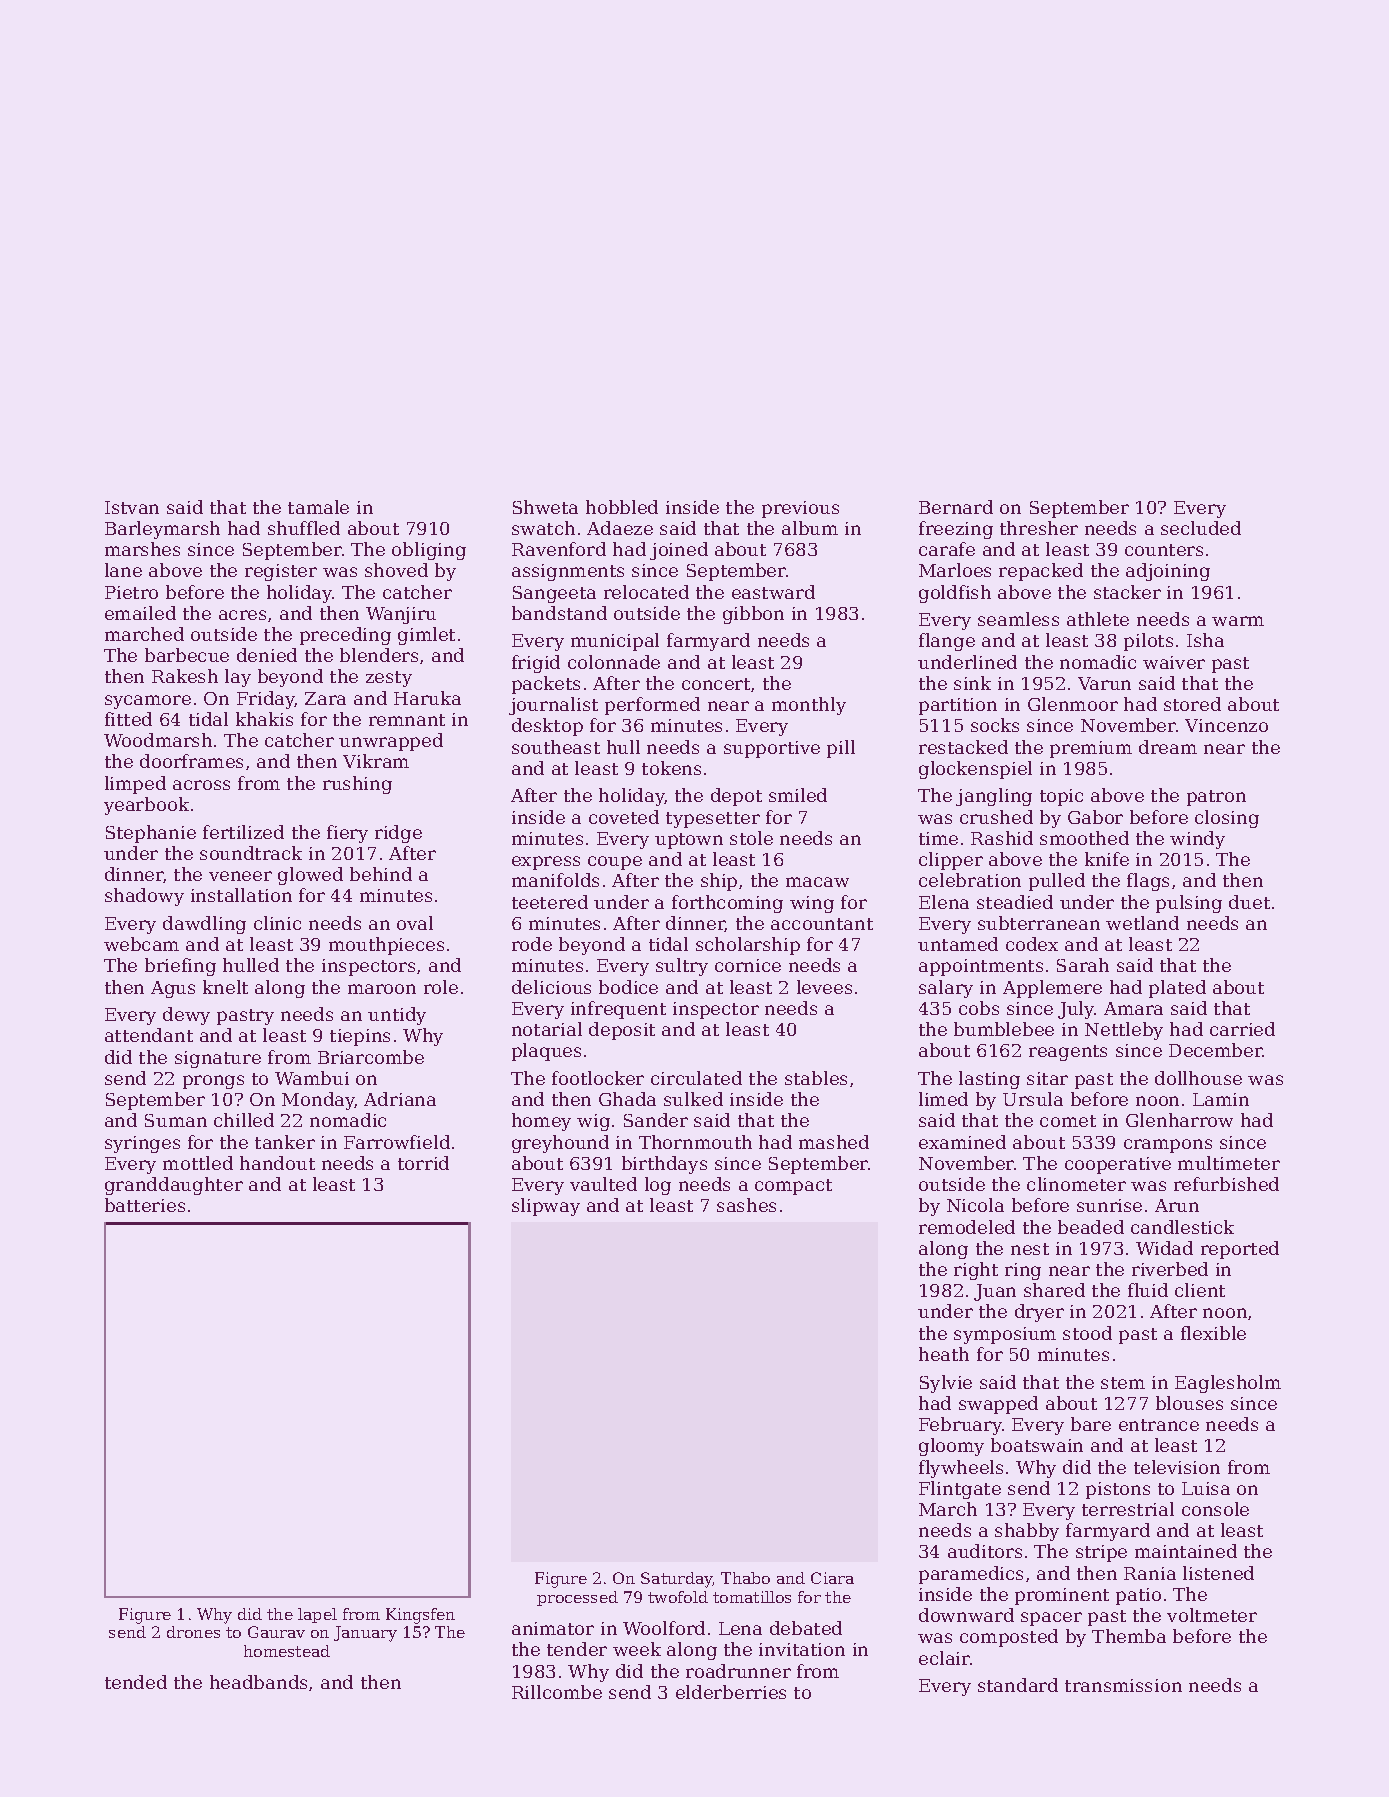 This document has width=1389, height=1797. Describe the element at coordinates (318, 507) in the document. I see `tamale` at that location.
